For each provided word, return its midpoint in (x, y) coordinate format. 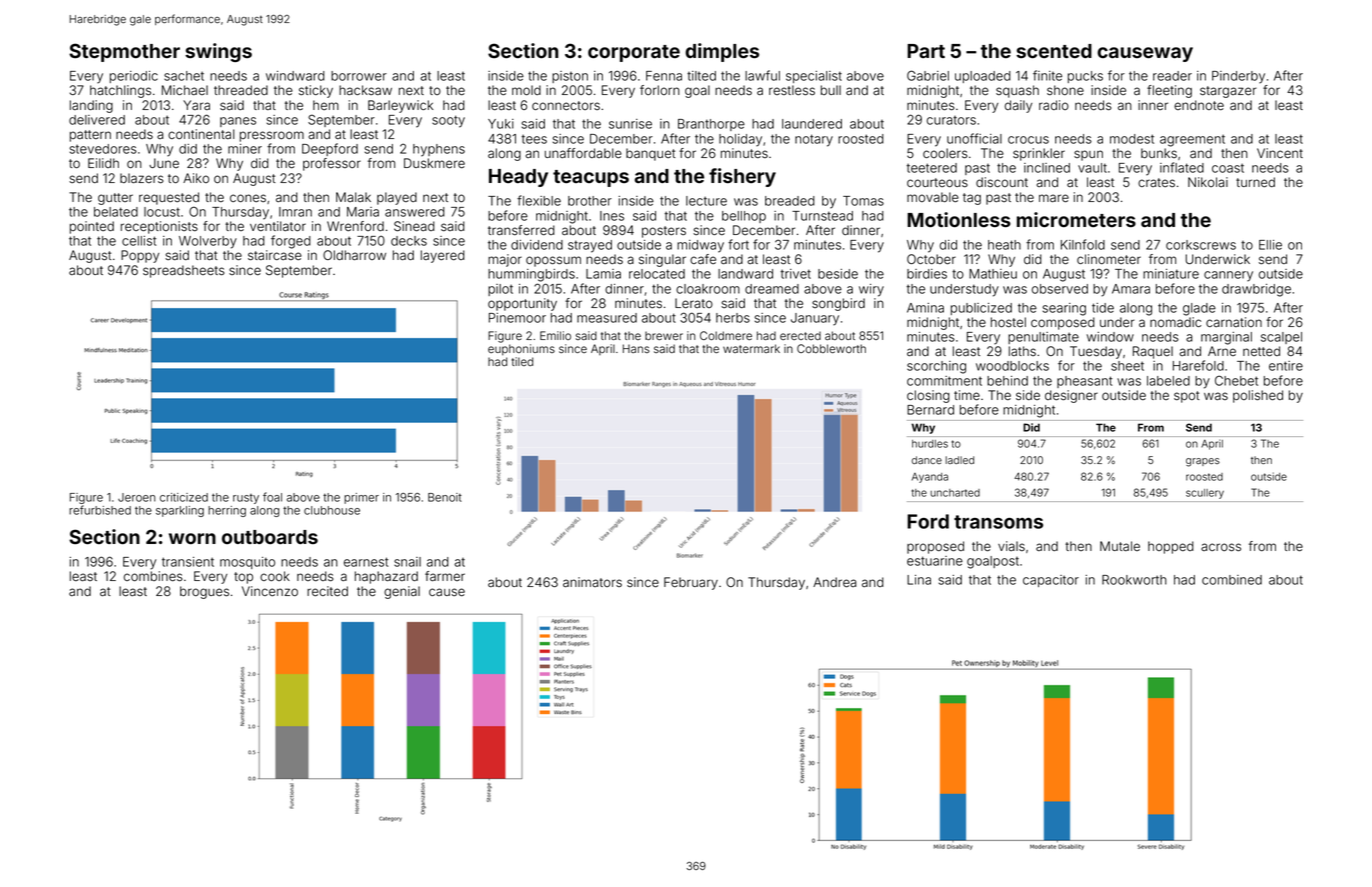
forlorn (660, 90)
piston (570, 77)
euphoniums (521, 350)
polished (1258, 396)
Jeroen (136, 497)
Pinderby (1238, 77)
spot (1187, 397)
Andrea (834, 582)
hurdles (930, 444)
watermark (751, 348)
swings (218, 52)
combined (1232, 580)
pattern (90, 136)
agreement (1192, 141)
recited (327, 591)
